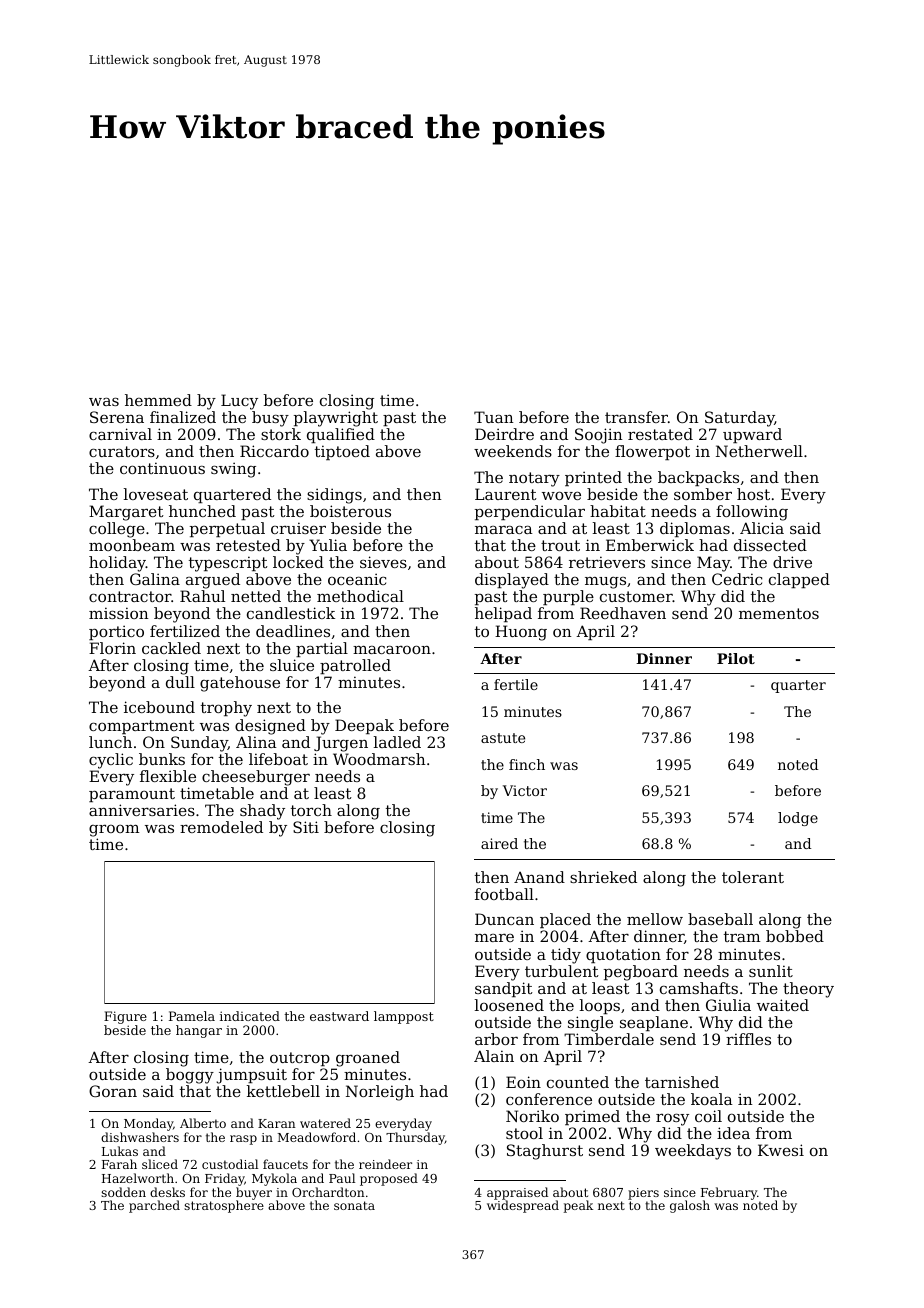  Describe the element at coordinates (354, 1205) in the document. I see `sonata` at that location.
